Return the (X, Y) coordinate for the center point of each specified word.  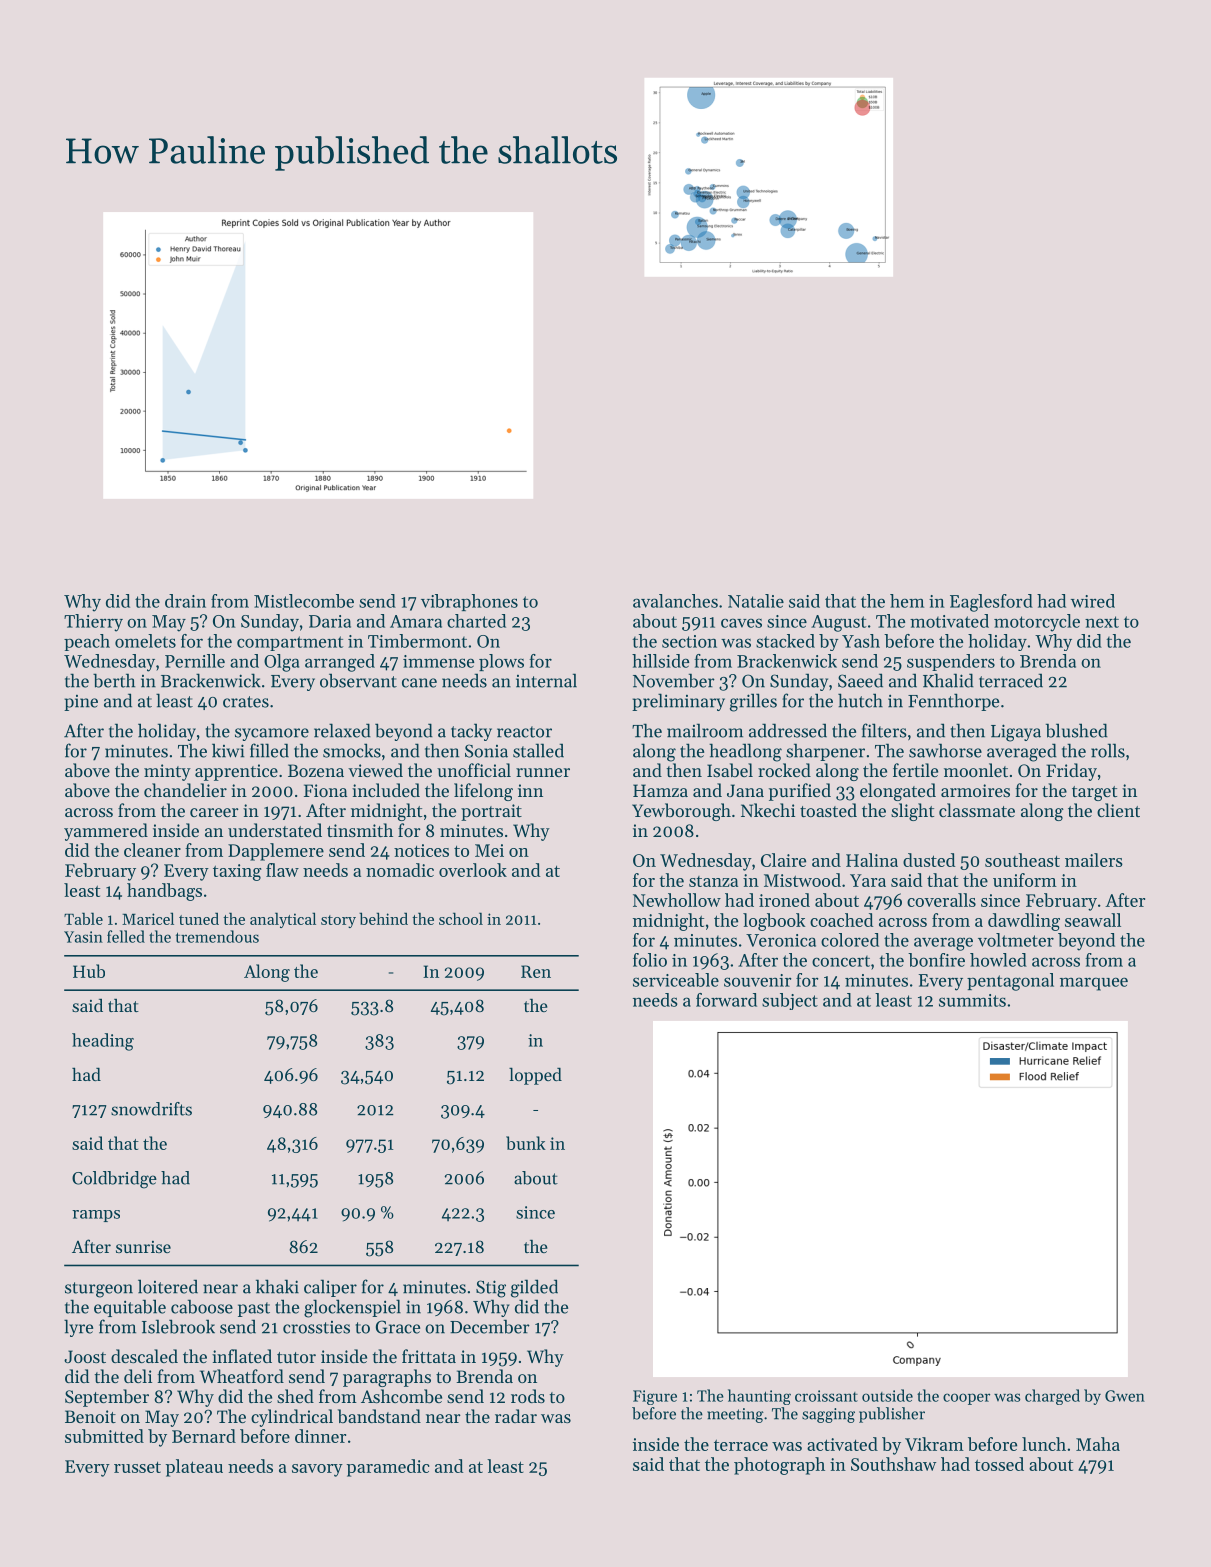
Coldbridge (114, 1180)
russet (137, 1467)
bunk (526, 1143)
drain (185, 601)
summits (972, 1000)
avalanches (675, 601)
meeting (735, 1415)
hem (907, 601)
